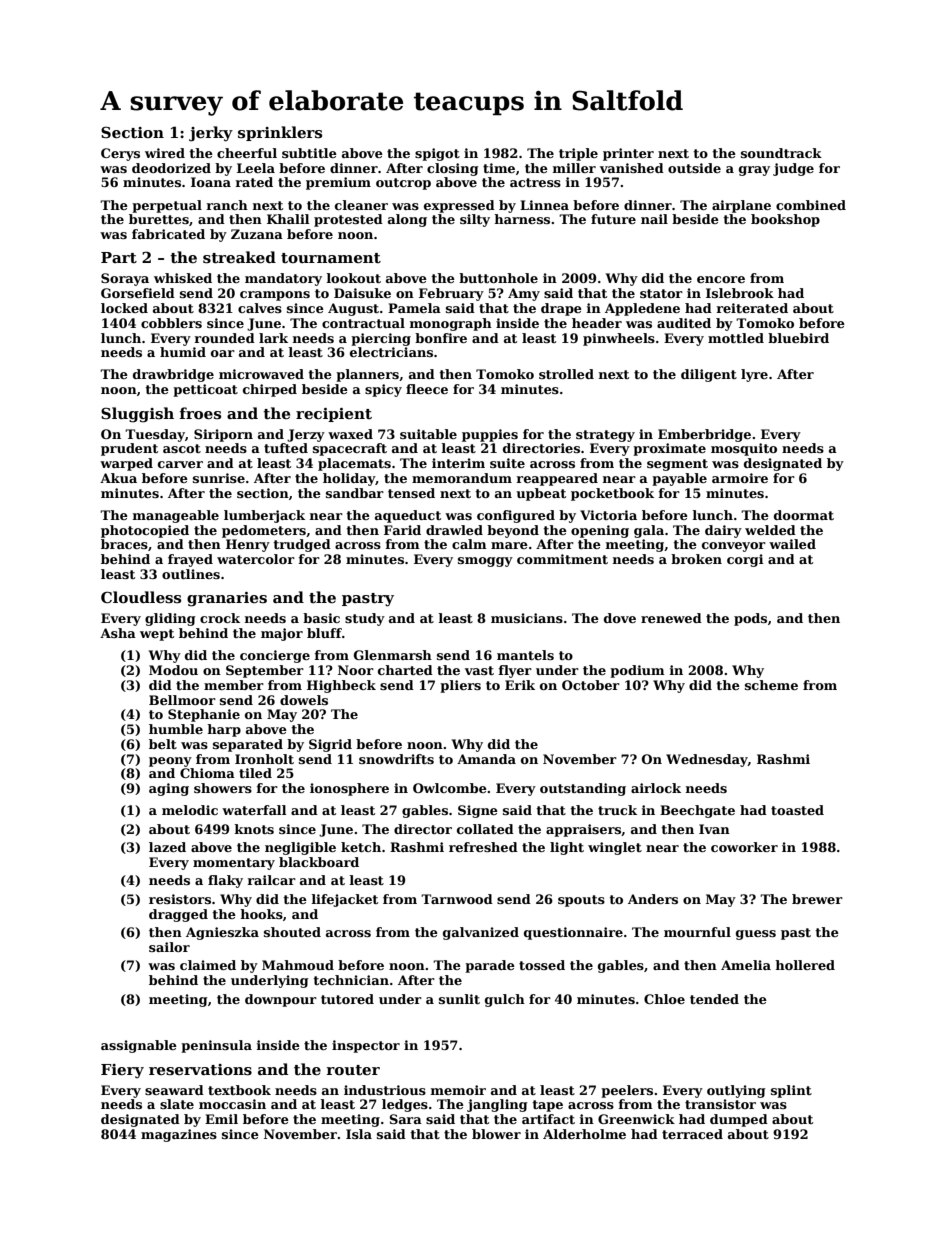  Describe the element at coordinates (694, 168) in the image. I see `outside` at that location.
